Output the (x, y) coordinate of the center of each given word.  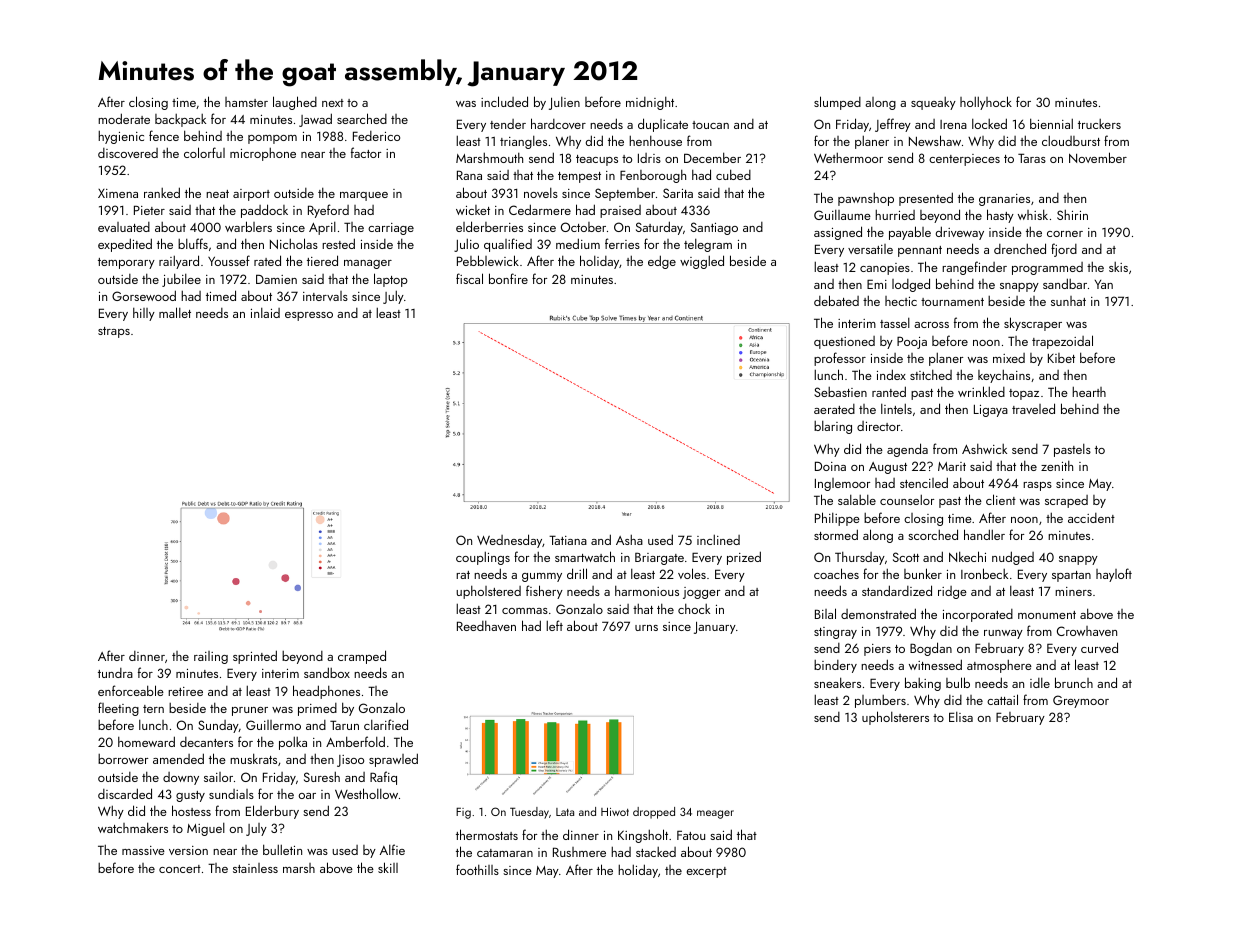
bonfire (508, 278)
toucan (710, 125)
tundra (115, 673)
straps (114, 332)
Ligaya (991, 411)
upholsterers (895, 718)
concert (180, 869)
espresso (309, 316)
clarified (386, 724)
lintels (896, 409)
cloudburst (1071, 141)
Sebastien (840, 392)
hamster (246, 102)
